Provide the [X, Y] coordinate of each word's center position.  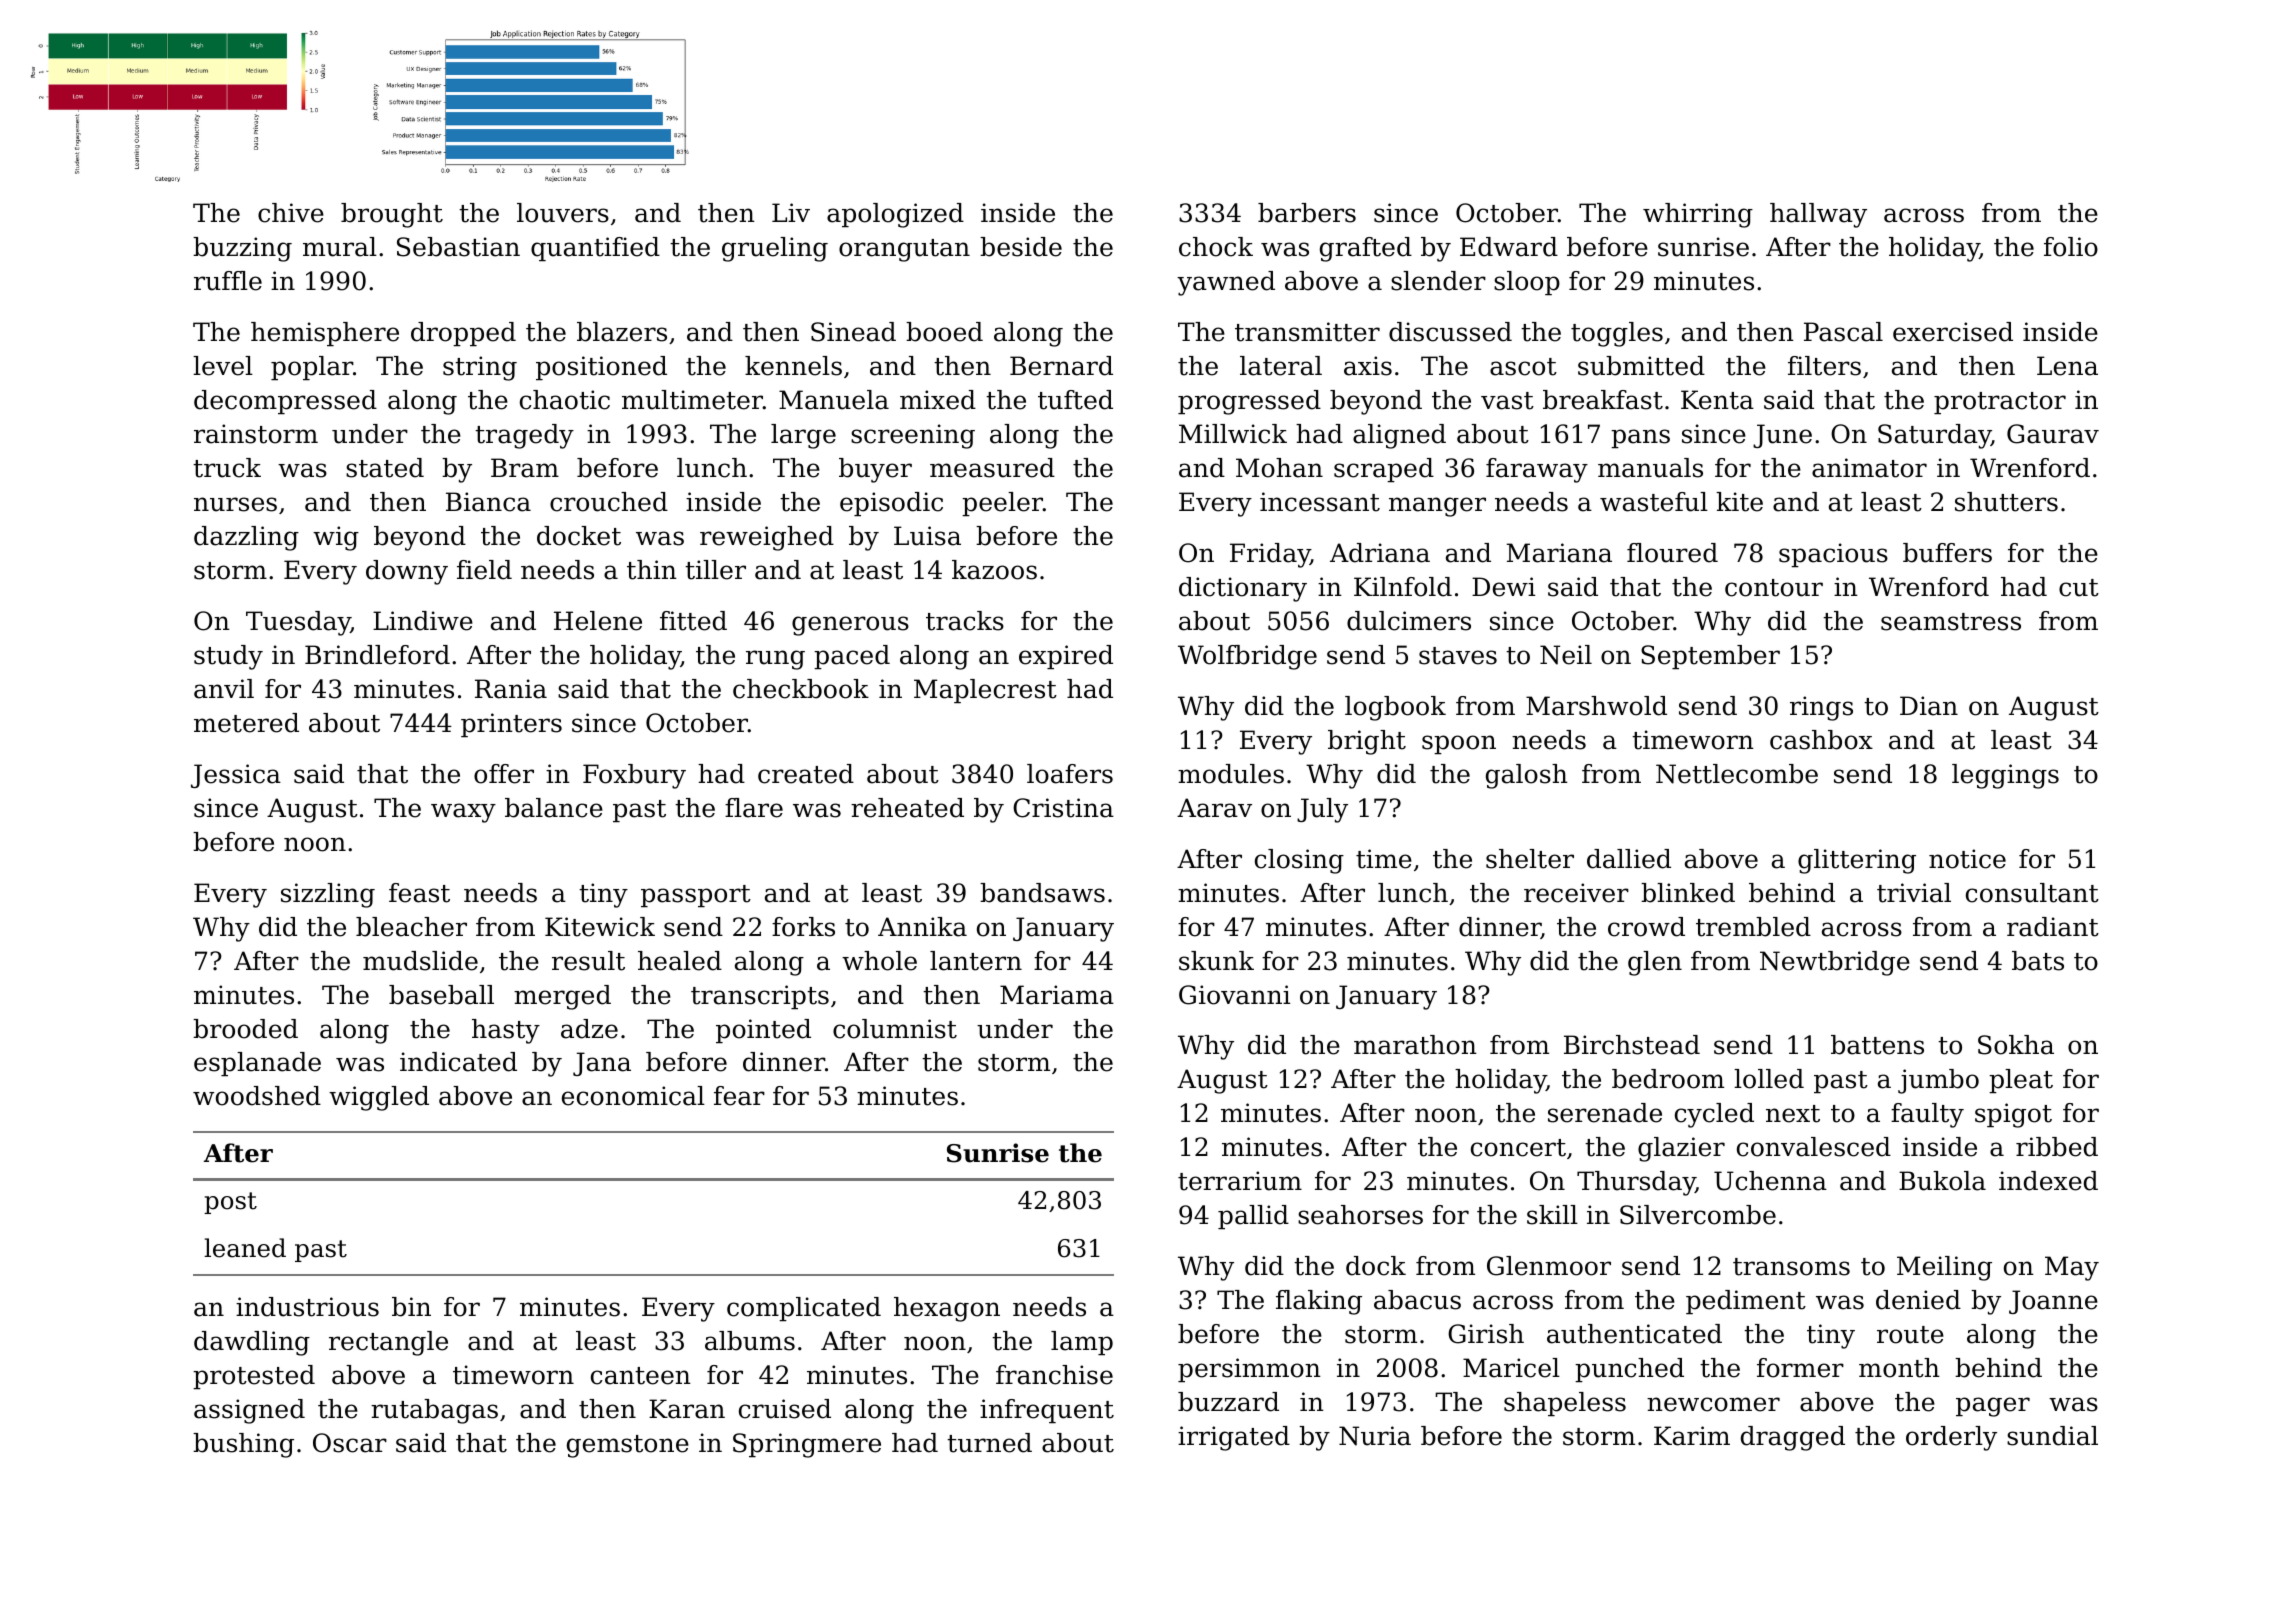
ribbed [2057, 1147]
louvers [563, 213]
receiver [1576, 893]
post [230, 1203]
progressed [1249, 402]
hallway [1818, 215]
